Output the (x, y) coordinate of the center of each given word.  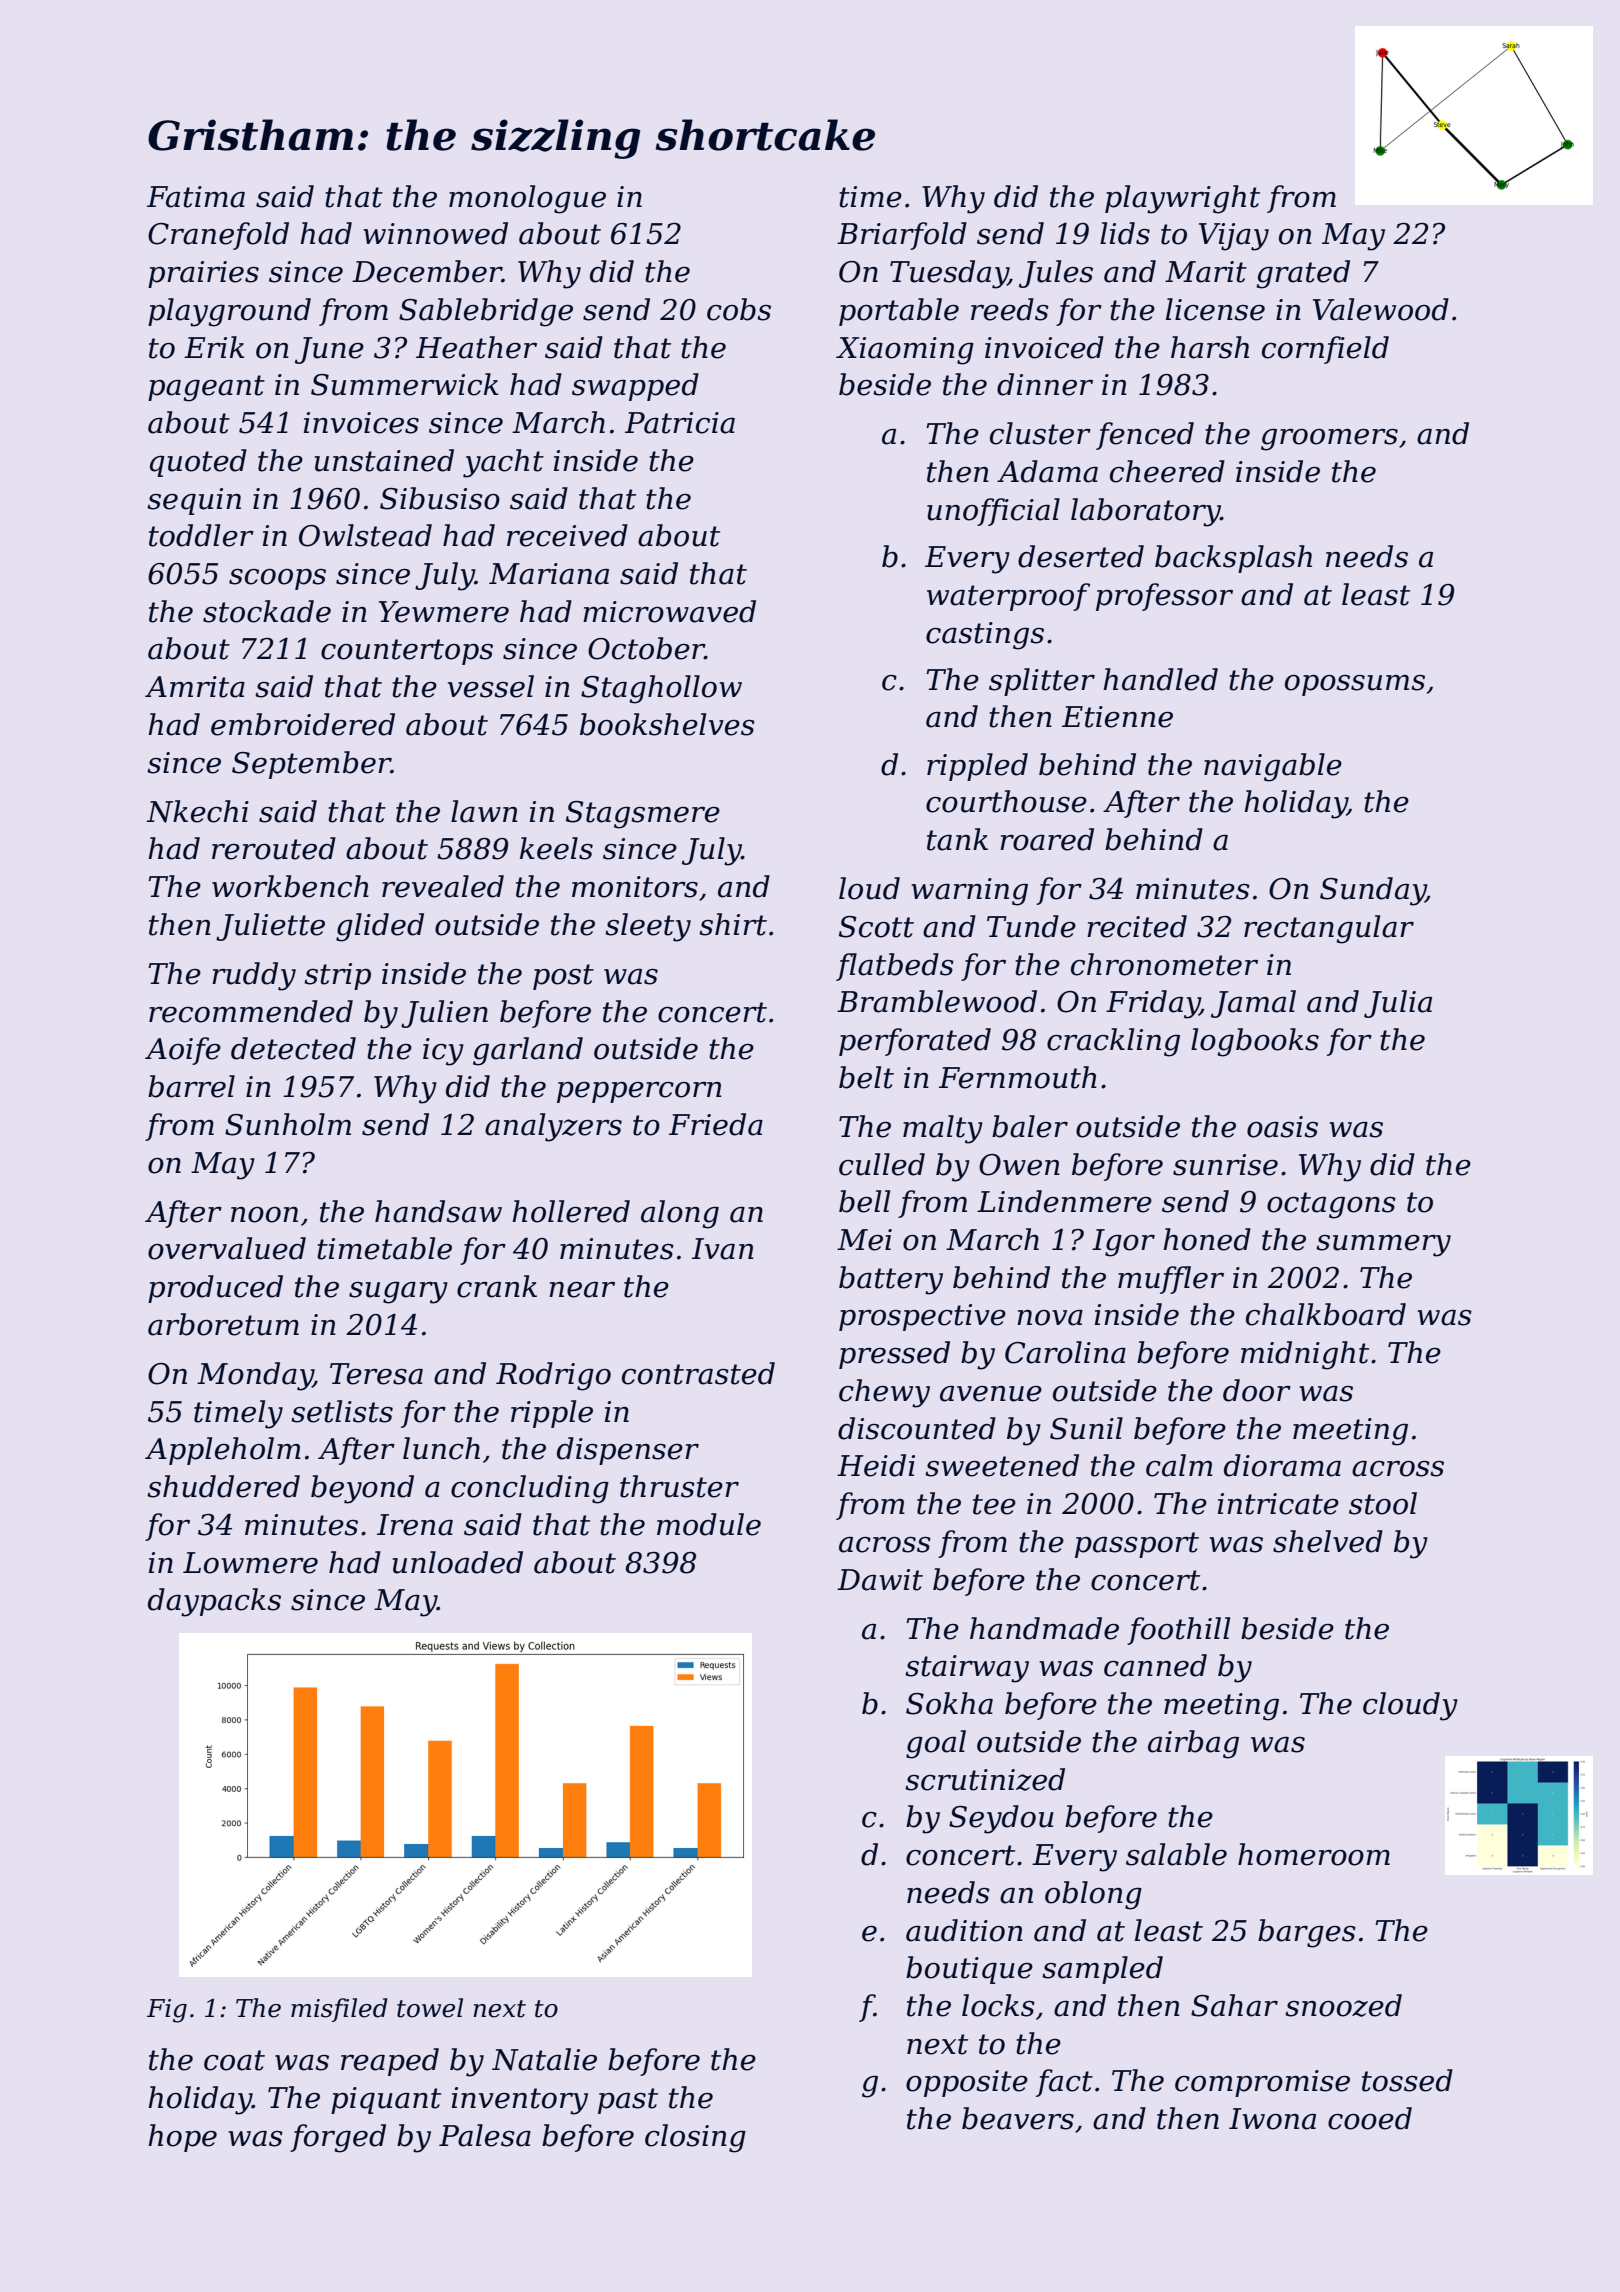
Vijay (1234, 237)
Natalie (544, 2059)
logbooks (1255, 1042)
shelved (1328, 1541)
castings (985, 636)
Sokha (949, 1703)
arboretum (223, 1324)
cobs (739, 309)
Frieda (716, 1124)
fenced (1145, 436)
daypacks (214, 1602)
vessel (491, 686)
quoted (198, 463)
